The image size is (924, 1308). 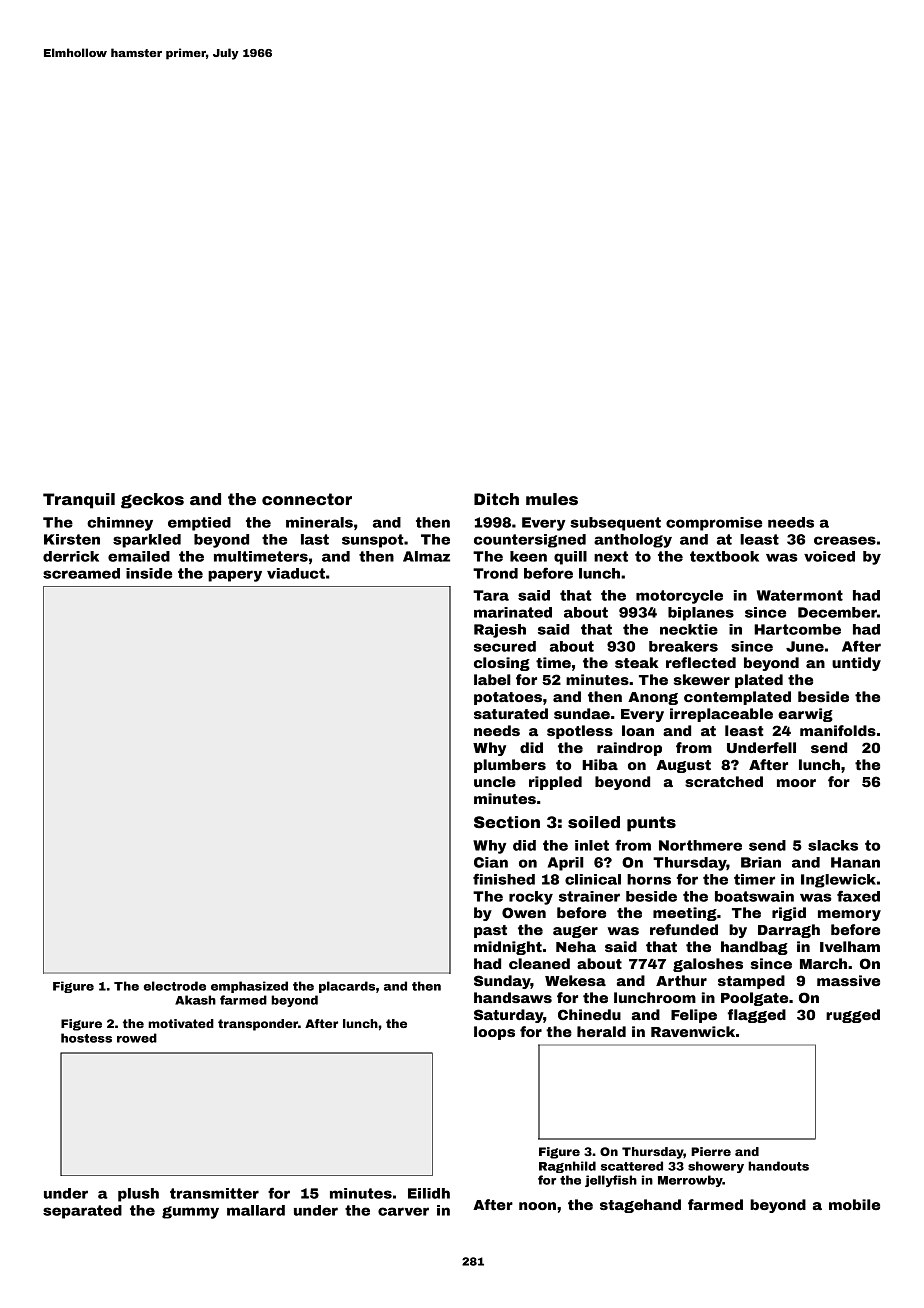 What do you see at coordinates (505, 646) in the screenshot?
I see `secured` at bounding box center [505, 646].
